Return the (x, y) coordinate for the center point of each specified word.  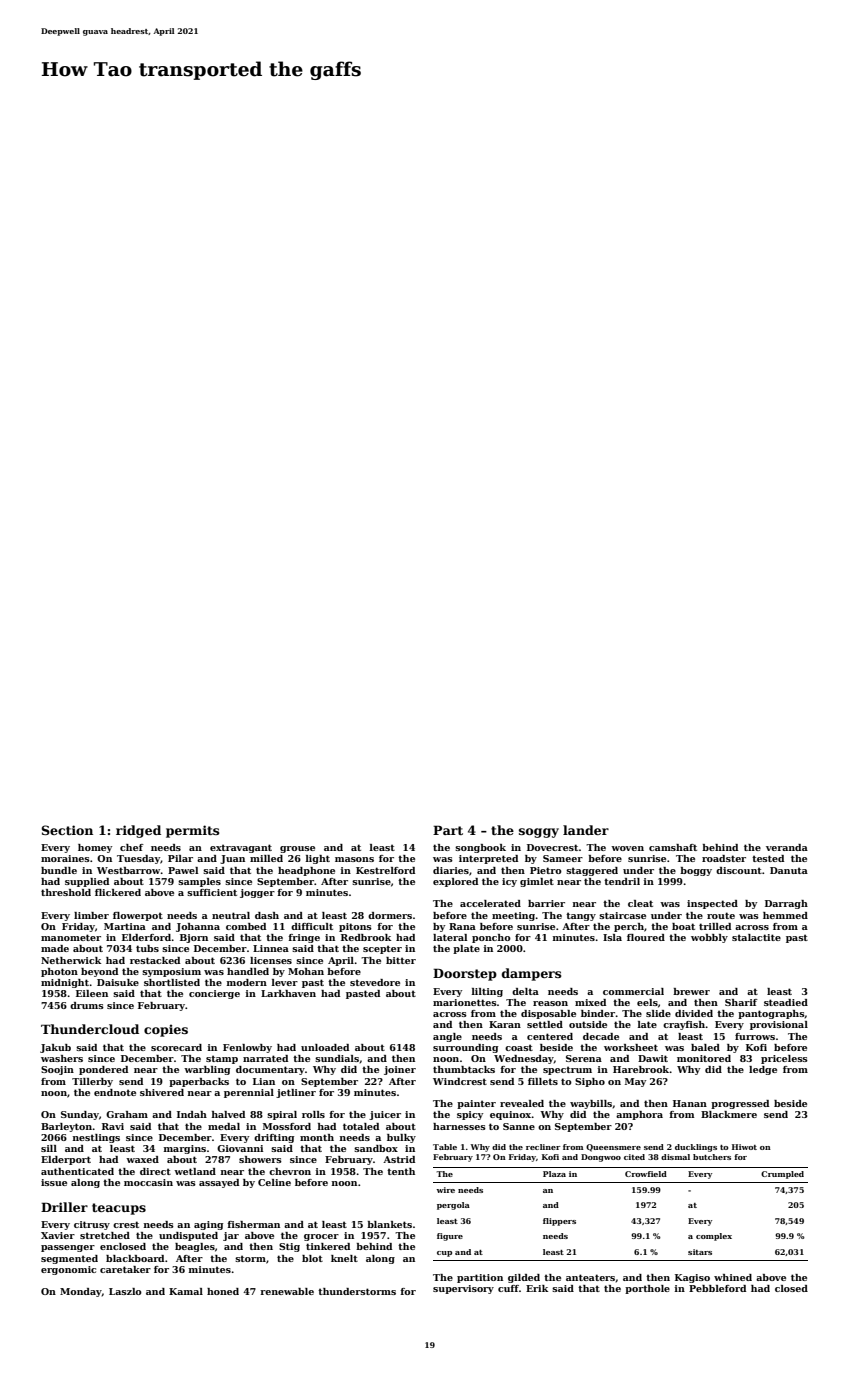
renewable (287, 1291)
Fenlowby (247, 1048)
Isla (612, 937)
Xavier (58, 1235)
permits (193, 831)
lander (586, 830)
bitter (401, 960)
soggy (539, 833)
